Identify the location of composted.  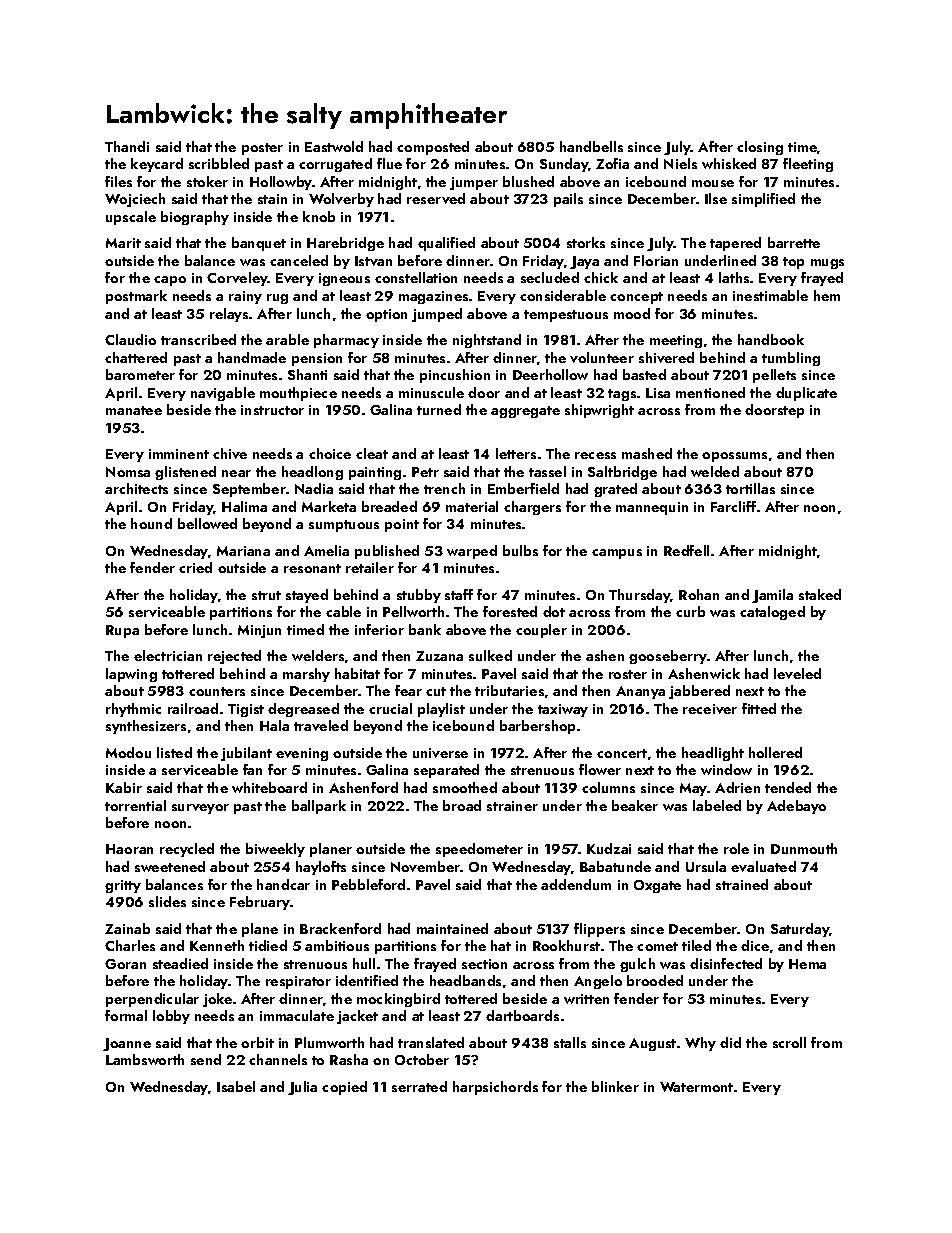
(433, 148).
